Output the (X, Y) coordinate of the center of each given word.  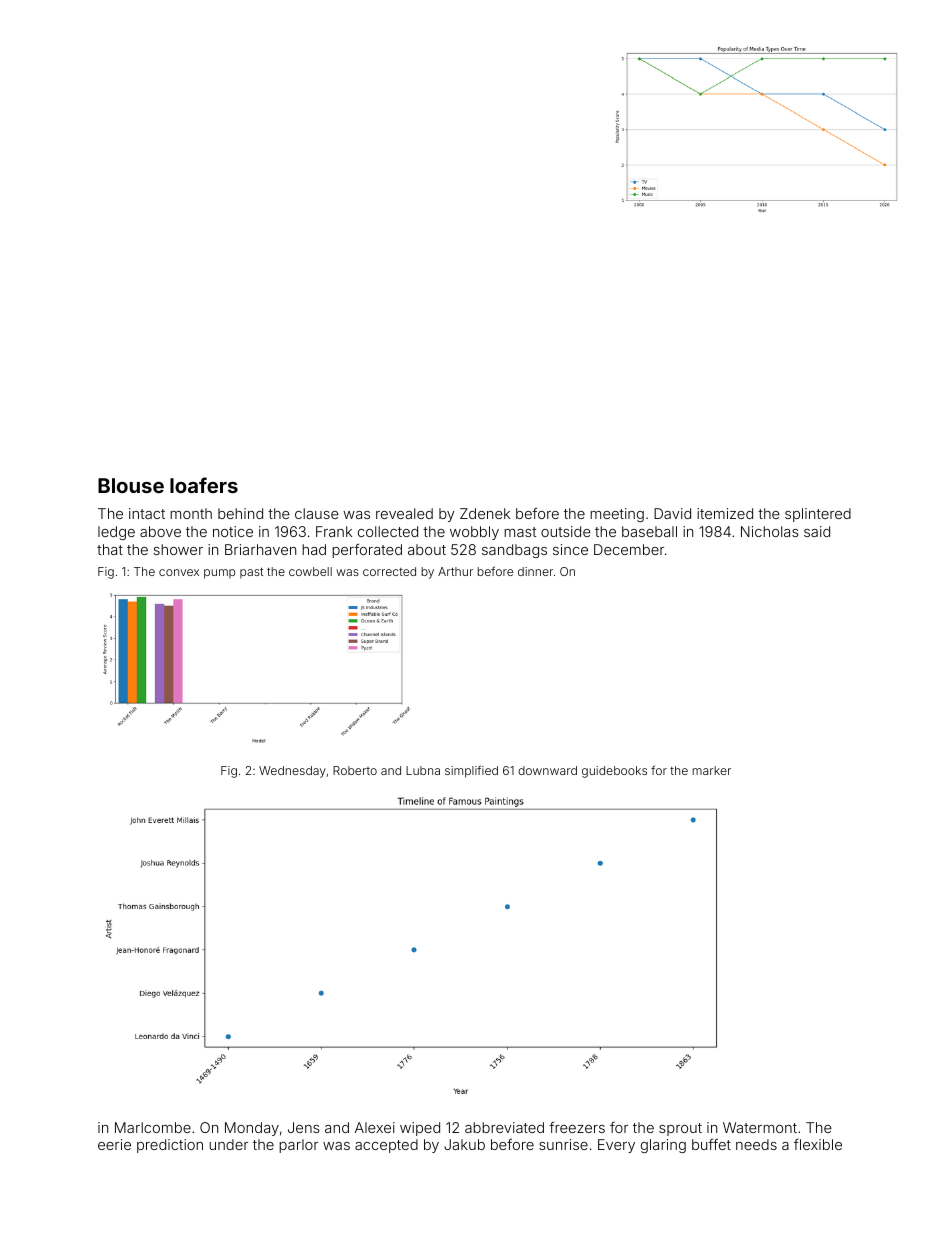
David (672, 513)
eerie (114, 1144)
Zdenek (485, 513)
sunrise (563, 1144)
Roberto (355, 770)
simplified (471, 771)
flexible (818, 1144)
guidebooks (614, 772)
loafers (204, 485)
